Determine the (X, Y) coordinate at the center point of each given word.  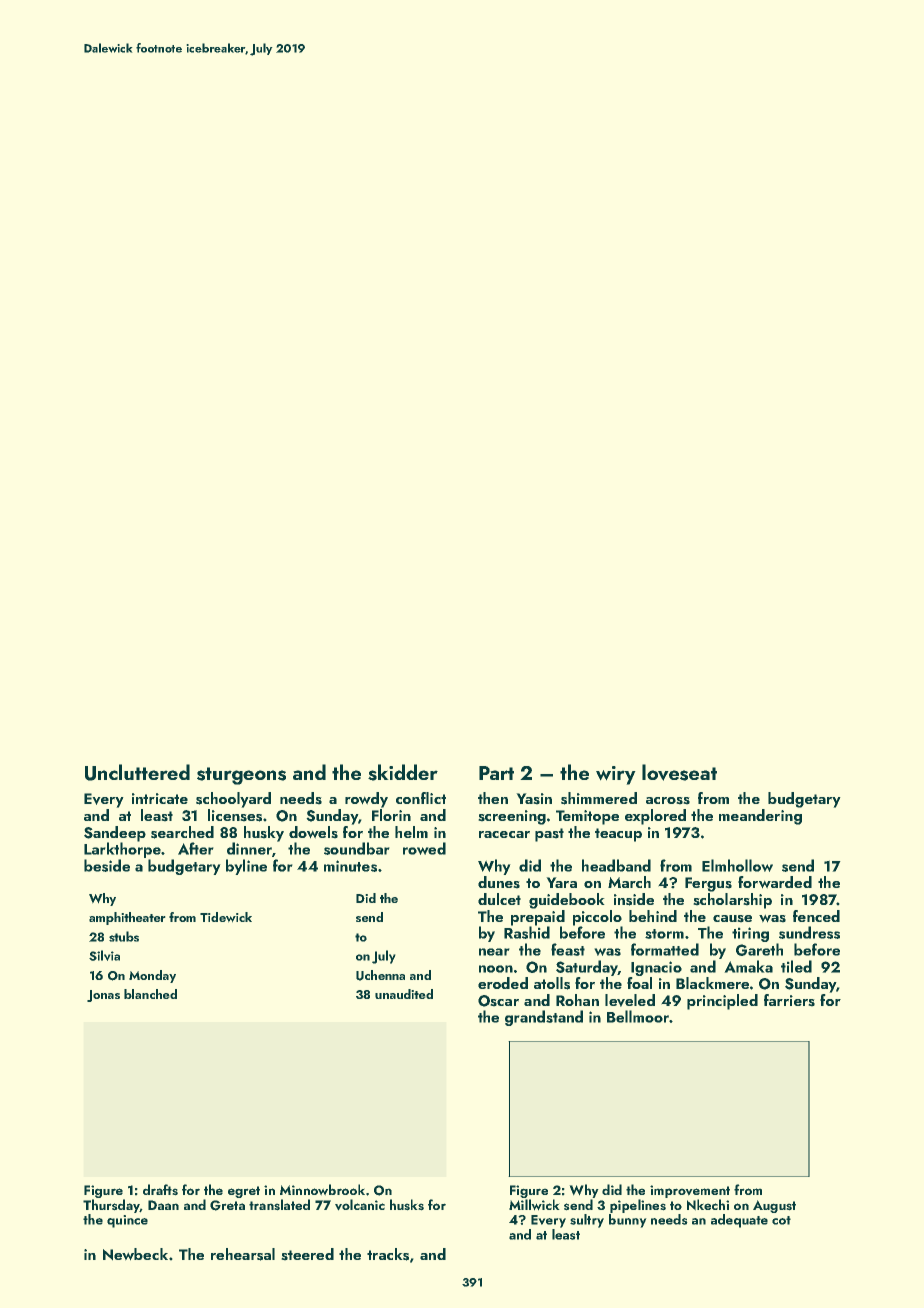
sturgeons (241, 776)
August (774, 1206)
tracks (388, 1254)
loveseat (679, 772)
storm (664, 934)
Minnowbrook (322, 1190)
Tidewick (226, 917)
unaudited (404, 994)
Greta (227, 1205)
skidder (403, 772)
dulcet (499, 899)
